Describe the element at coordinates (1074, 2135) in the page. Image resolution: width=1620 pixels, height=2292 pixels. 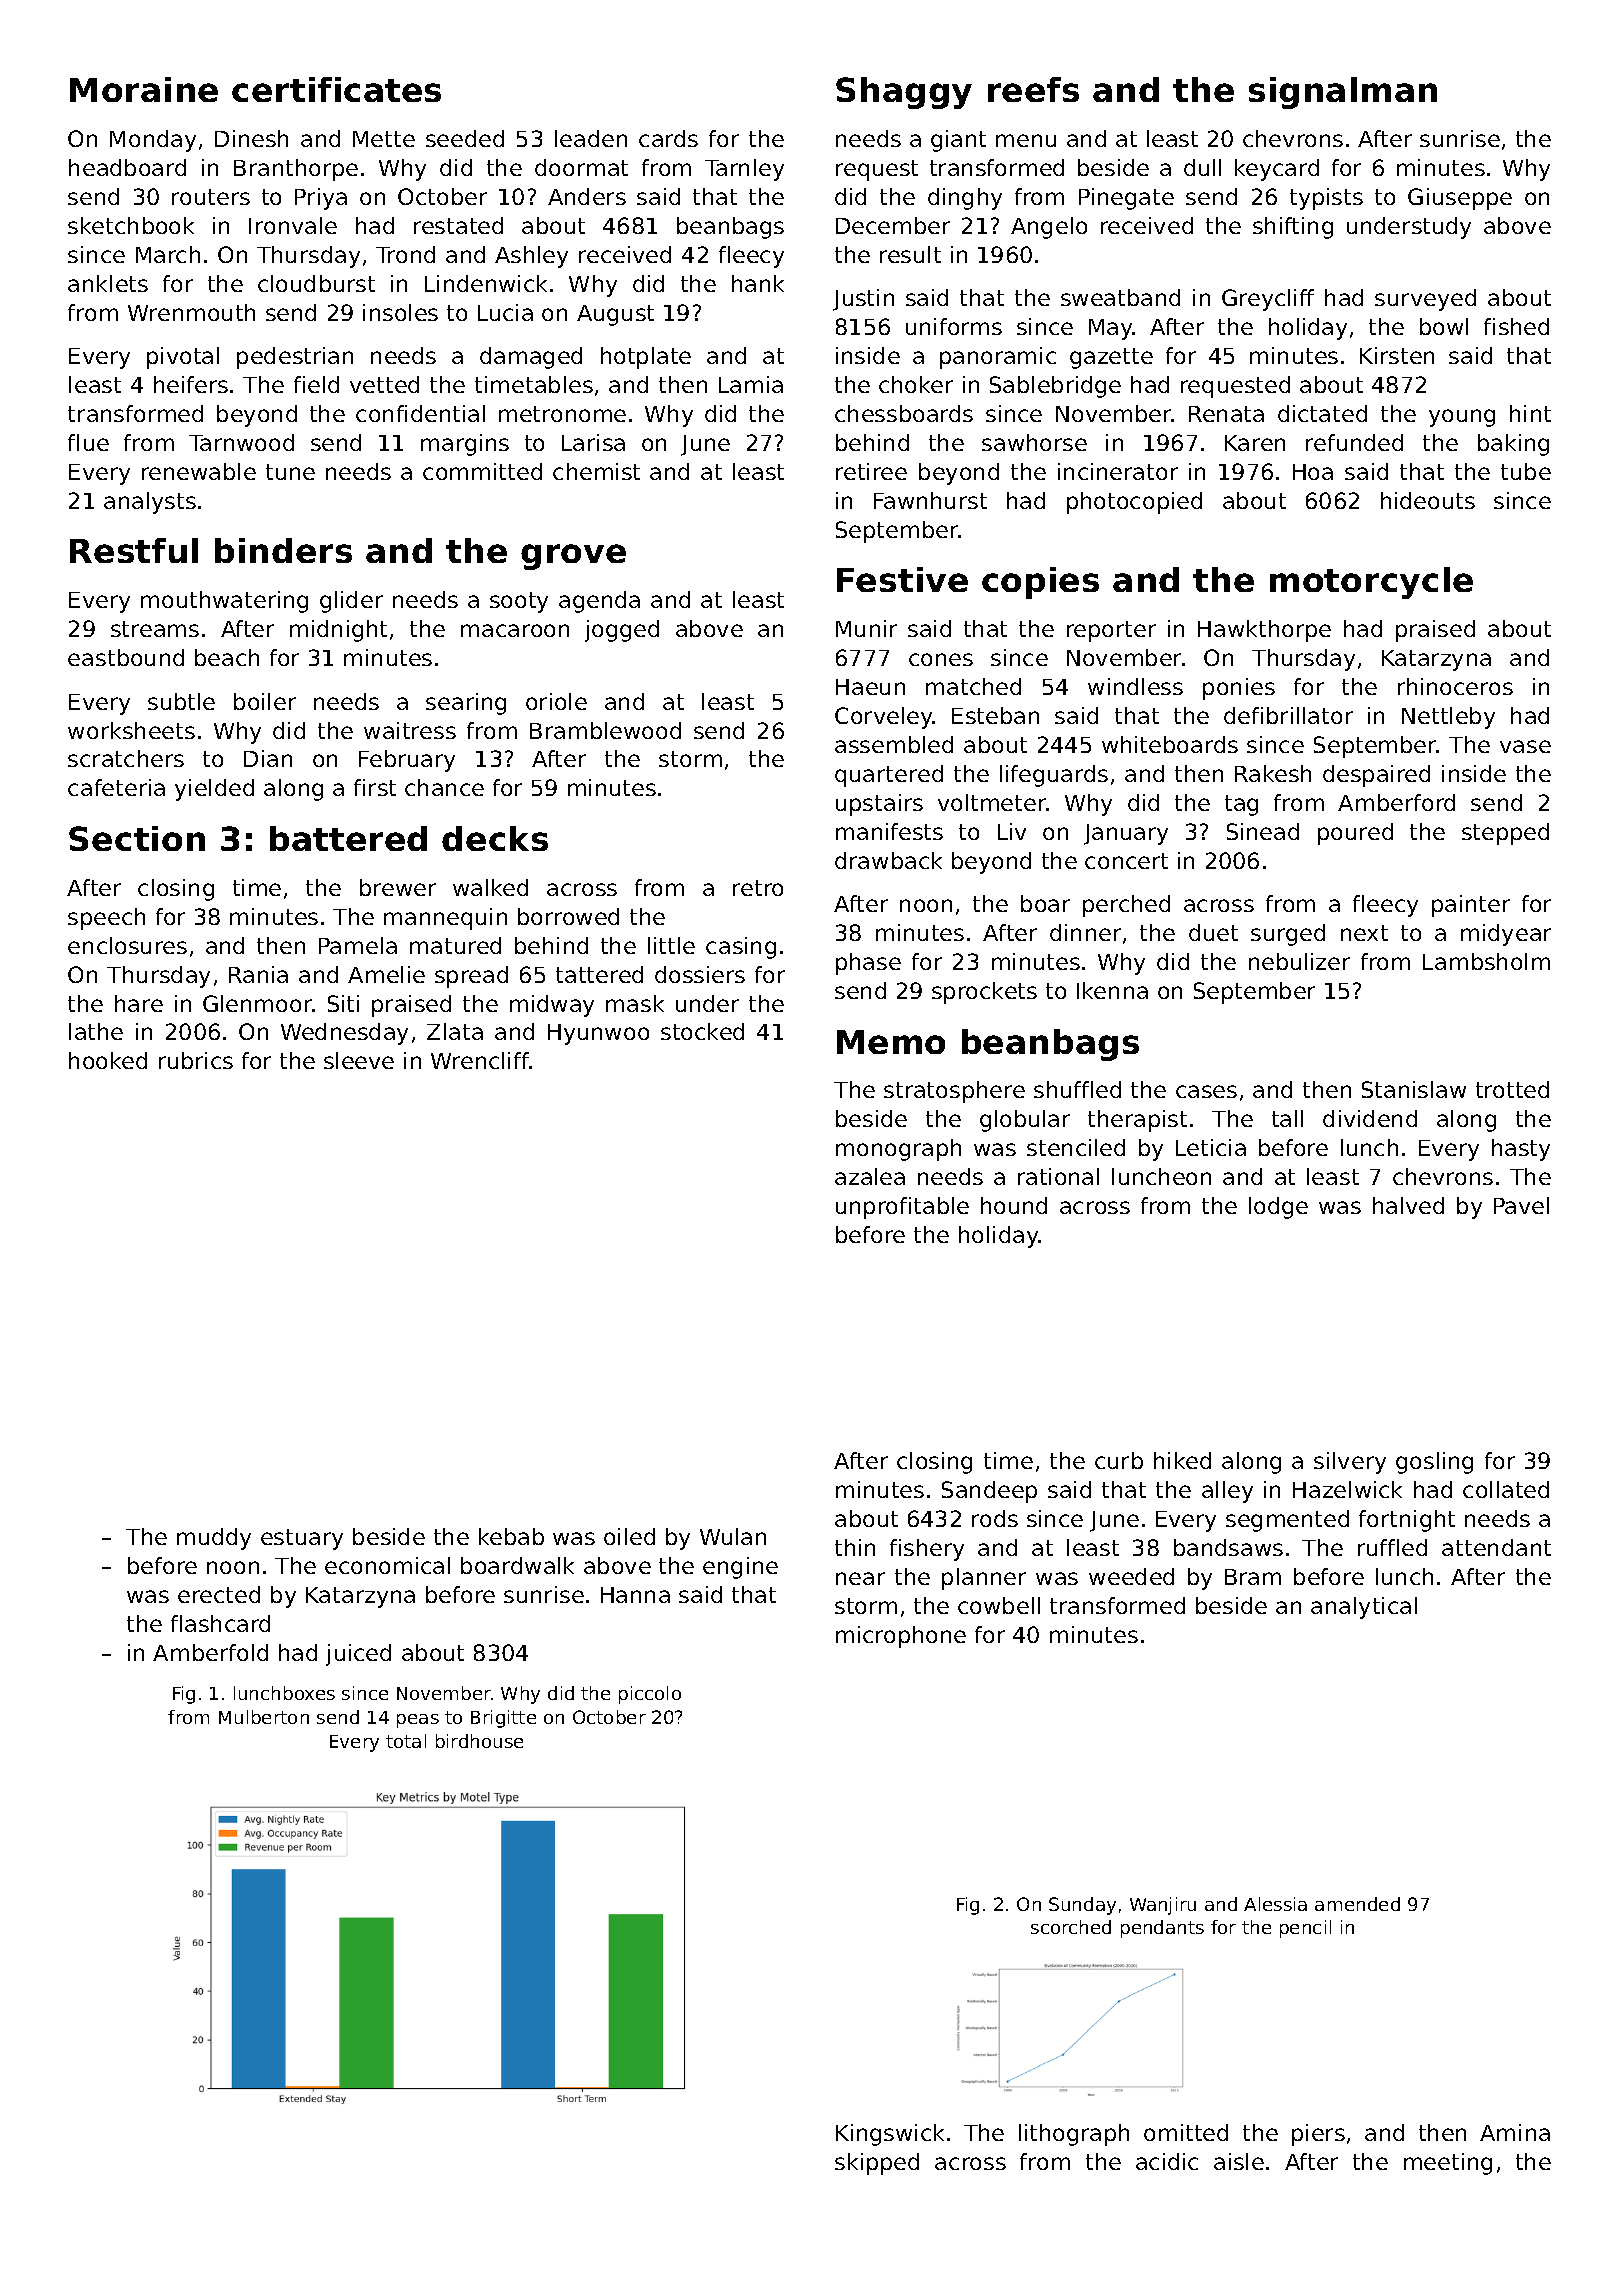
I see `lithograph` at that location.
